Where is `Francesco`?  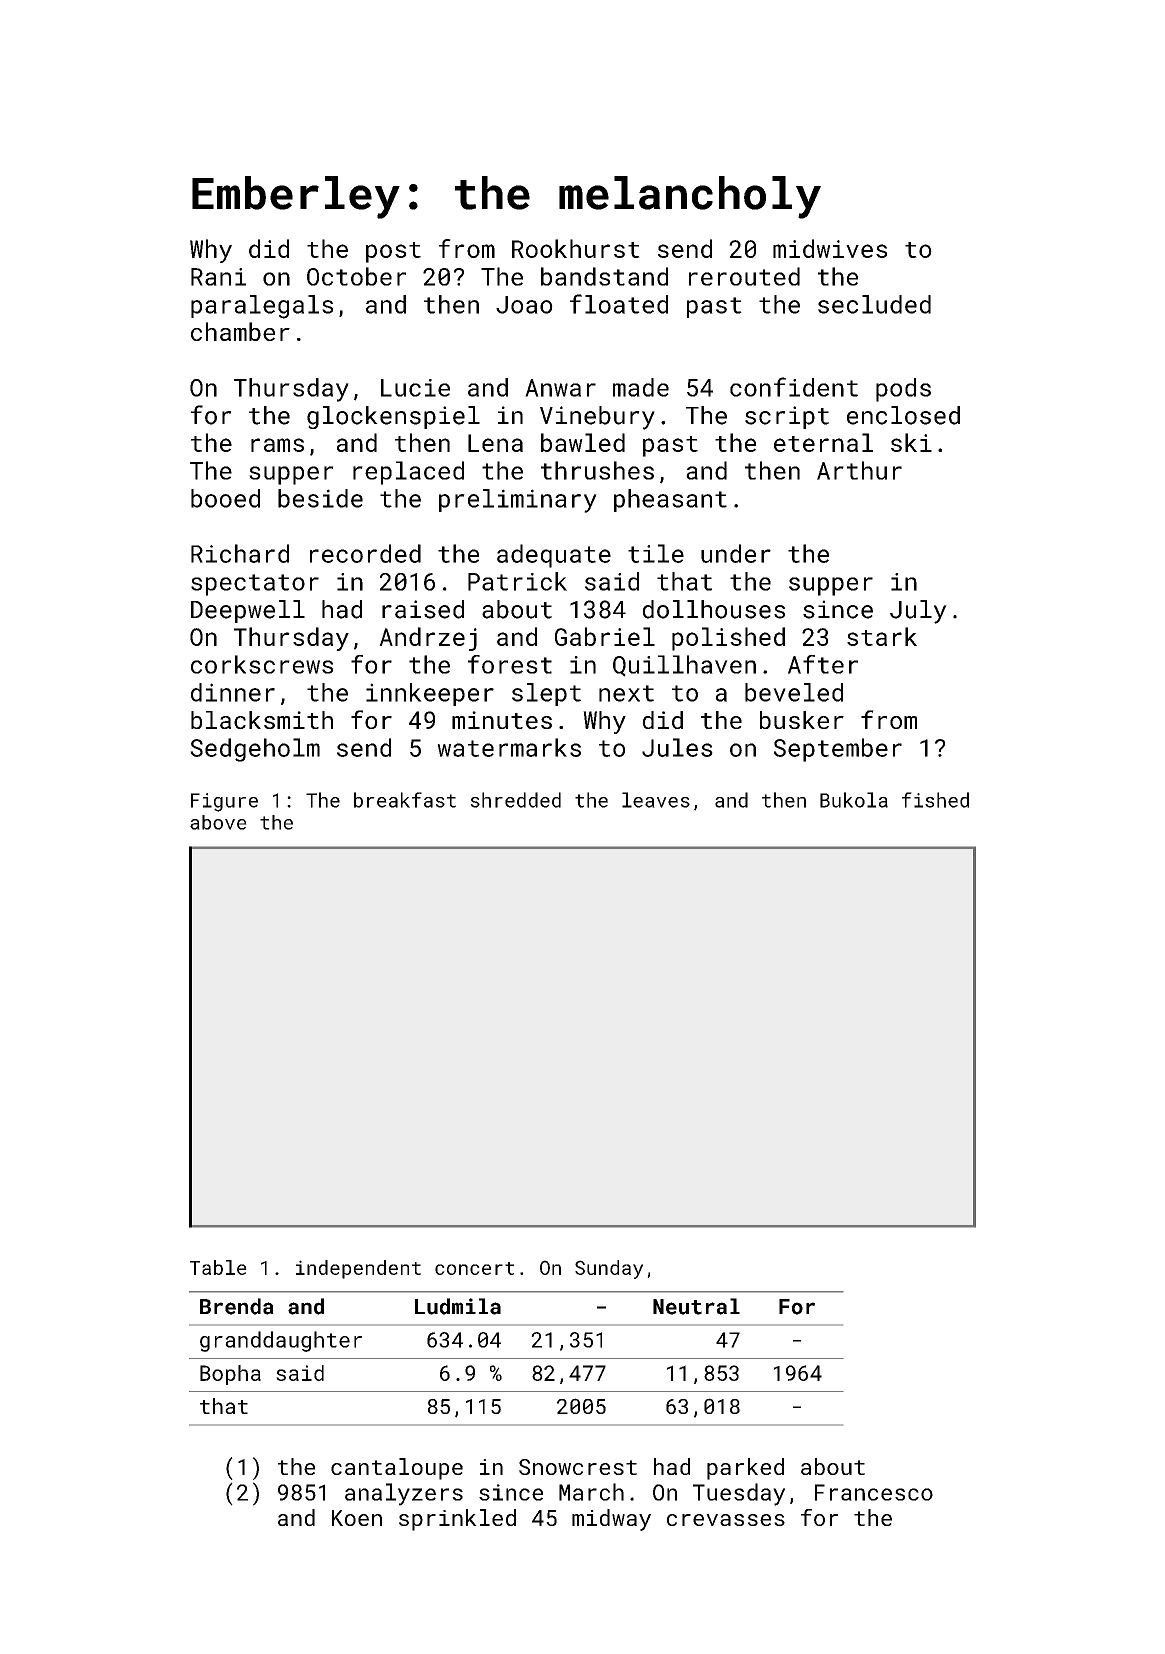 Francesco is located at coordinates (874, 1492).
